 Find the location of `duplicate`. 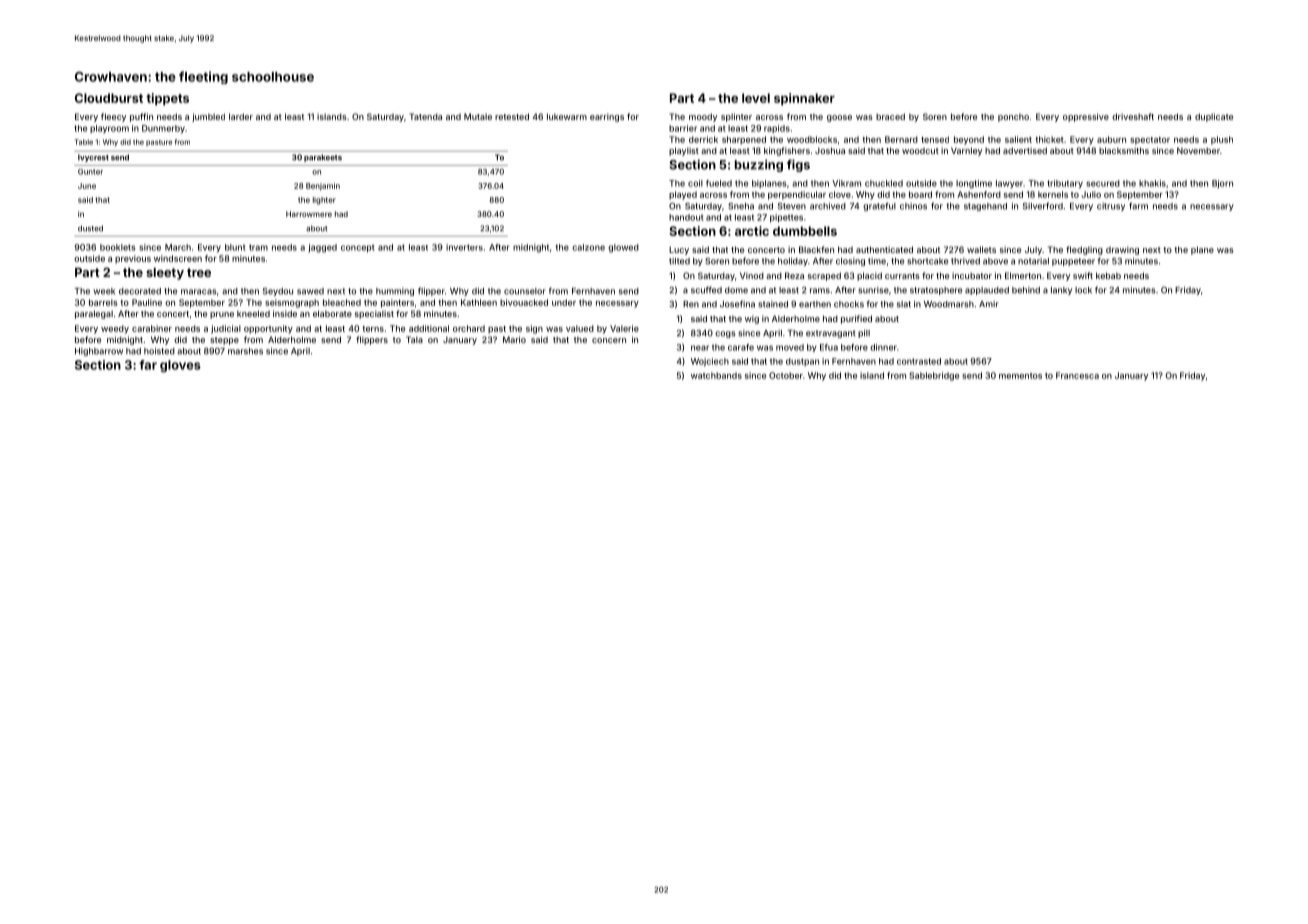

duplicate is located at coordinates (1214, 117).
